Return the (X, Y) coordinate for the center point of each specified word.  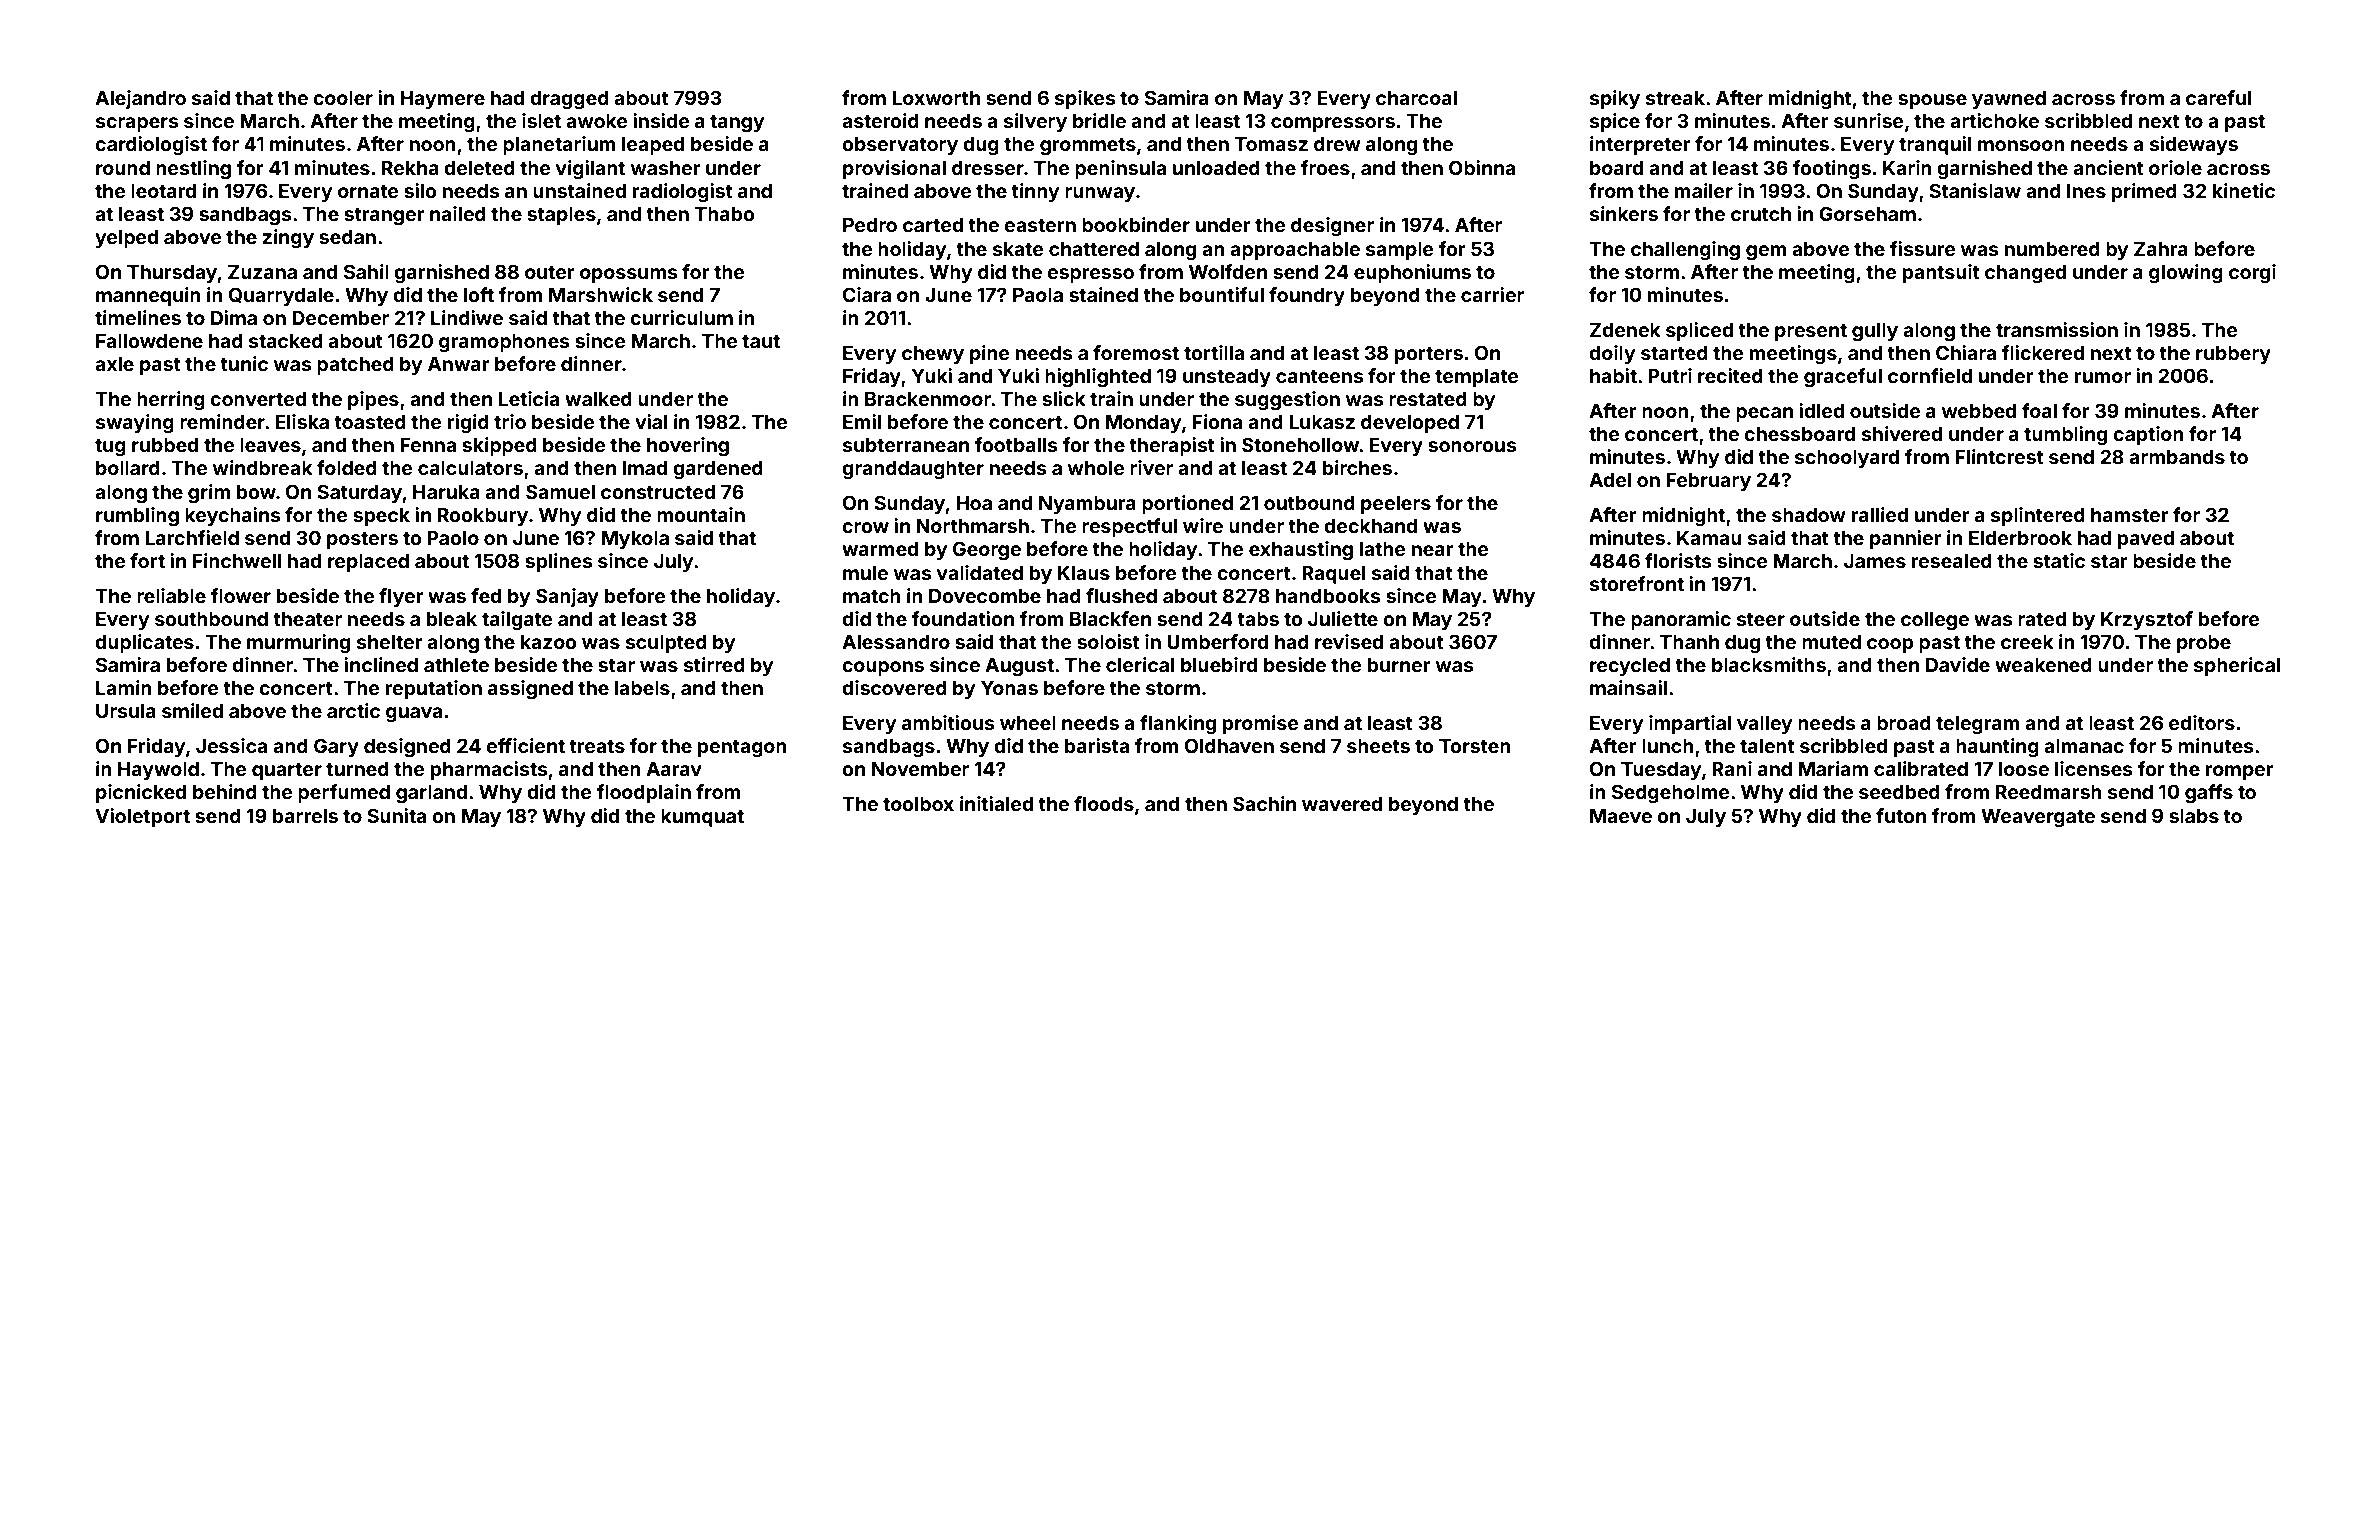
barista (1097, 745)
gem (1766, 252)
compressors (1333, 124)
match (872, 596)
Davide (1958, 664)
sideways (2194, 145)
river (1151, 467)
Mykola (635, 540)
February (1708, 482)
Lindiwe (467, 317)
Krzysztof (2147, 620)
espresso (1090, 275)
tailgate (517, 620)
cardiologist (151, 145)
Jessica (231, 745)
